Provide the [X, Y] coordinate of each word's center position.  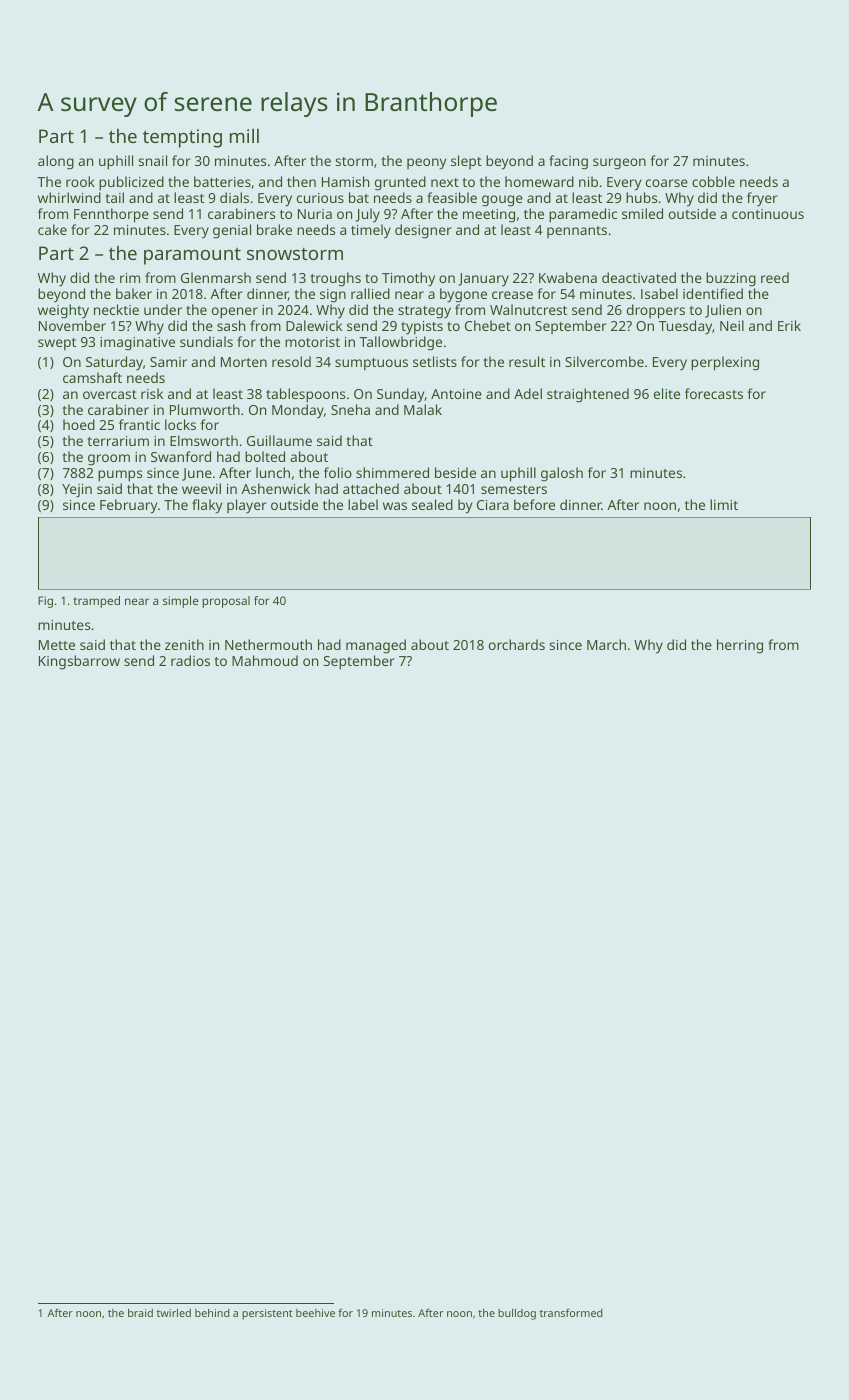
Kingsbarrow [79, 662]
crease [512, 295]
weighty [63, 311]
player [247, 506]
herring [740, 646]
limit [724, 504]
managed [376, 646]
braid [140, 1313]
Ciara [493, 505]
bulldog [517, 1314]
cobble [713, 181]
